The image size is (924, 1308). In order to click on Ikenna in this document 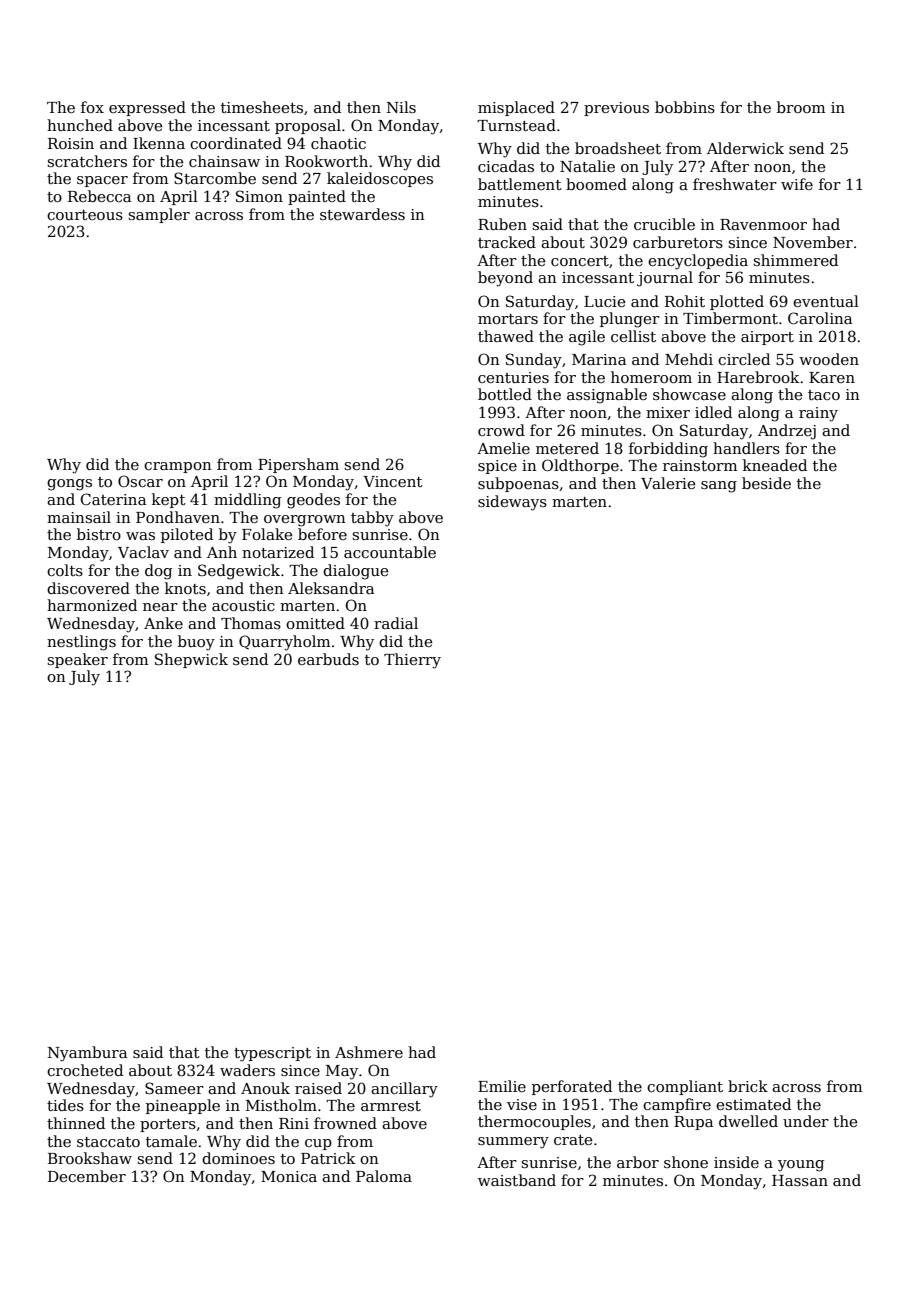, I will do `click(159, 143)`.
